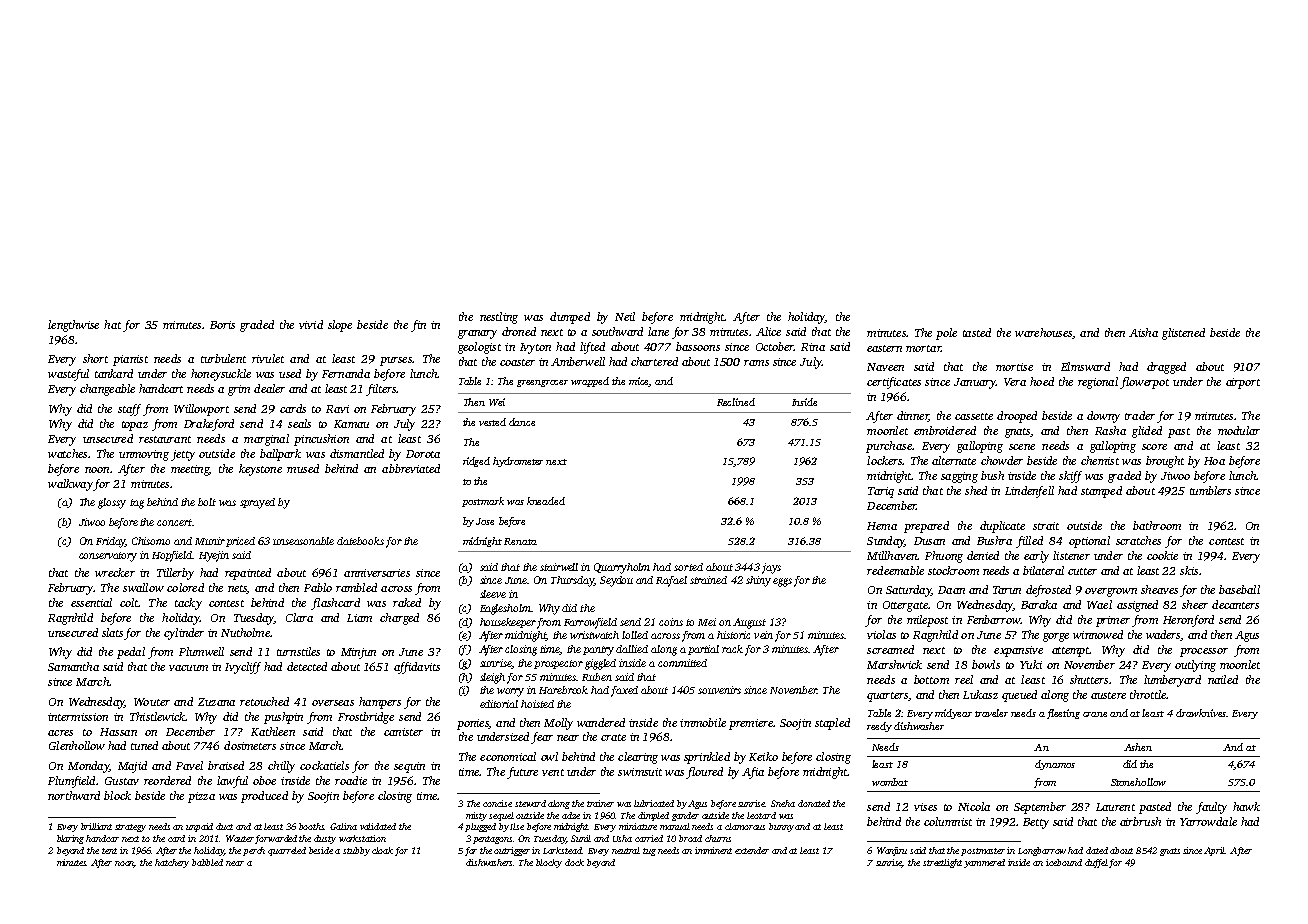 This screenshot has height=924, width=1308. Describe the element at coordinates (959, 477) in the screenshot. I see `sagging` at that location.
